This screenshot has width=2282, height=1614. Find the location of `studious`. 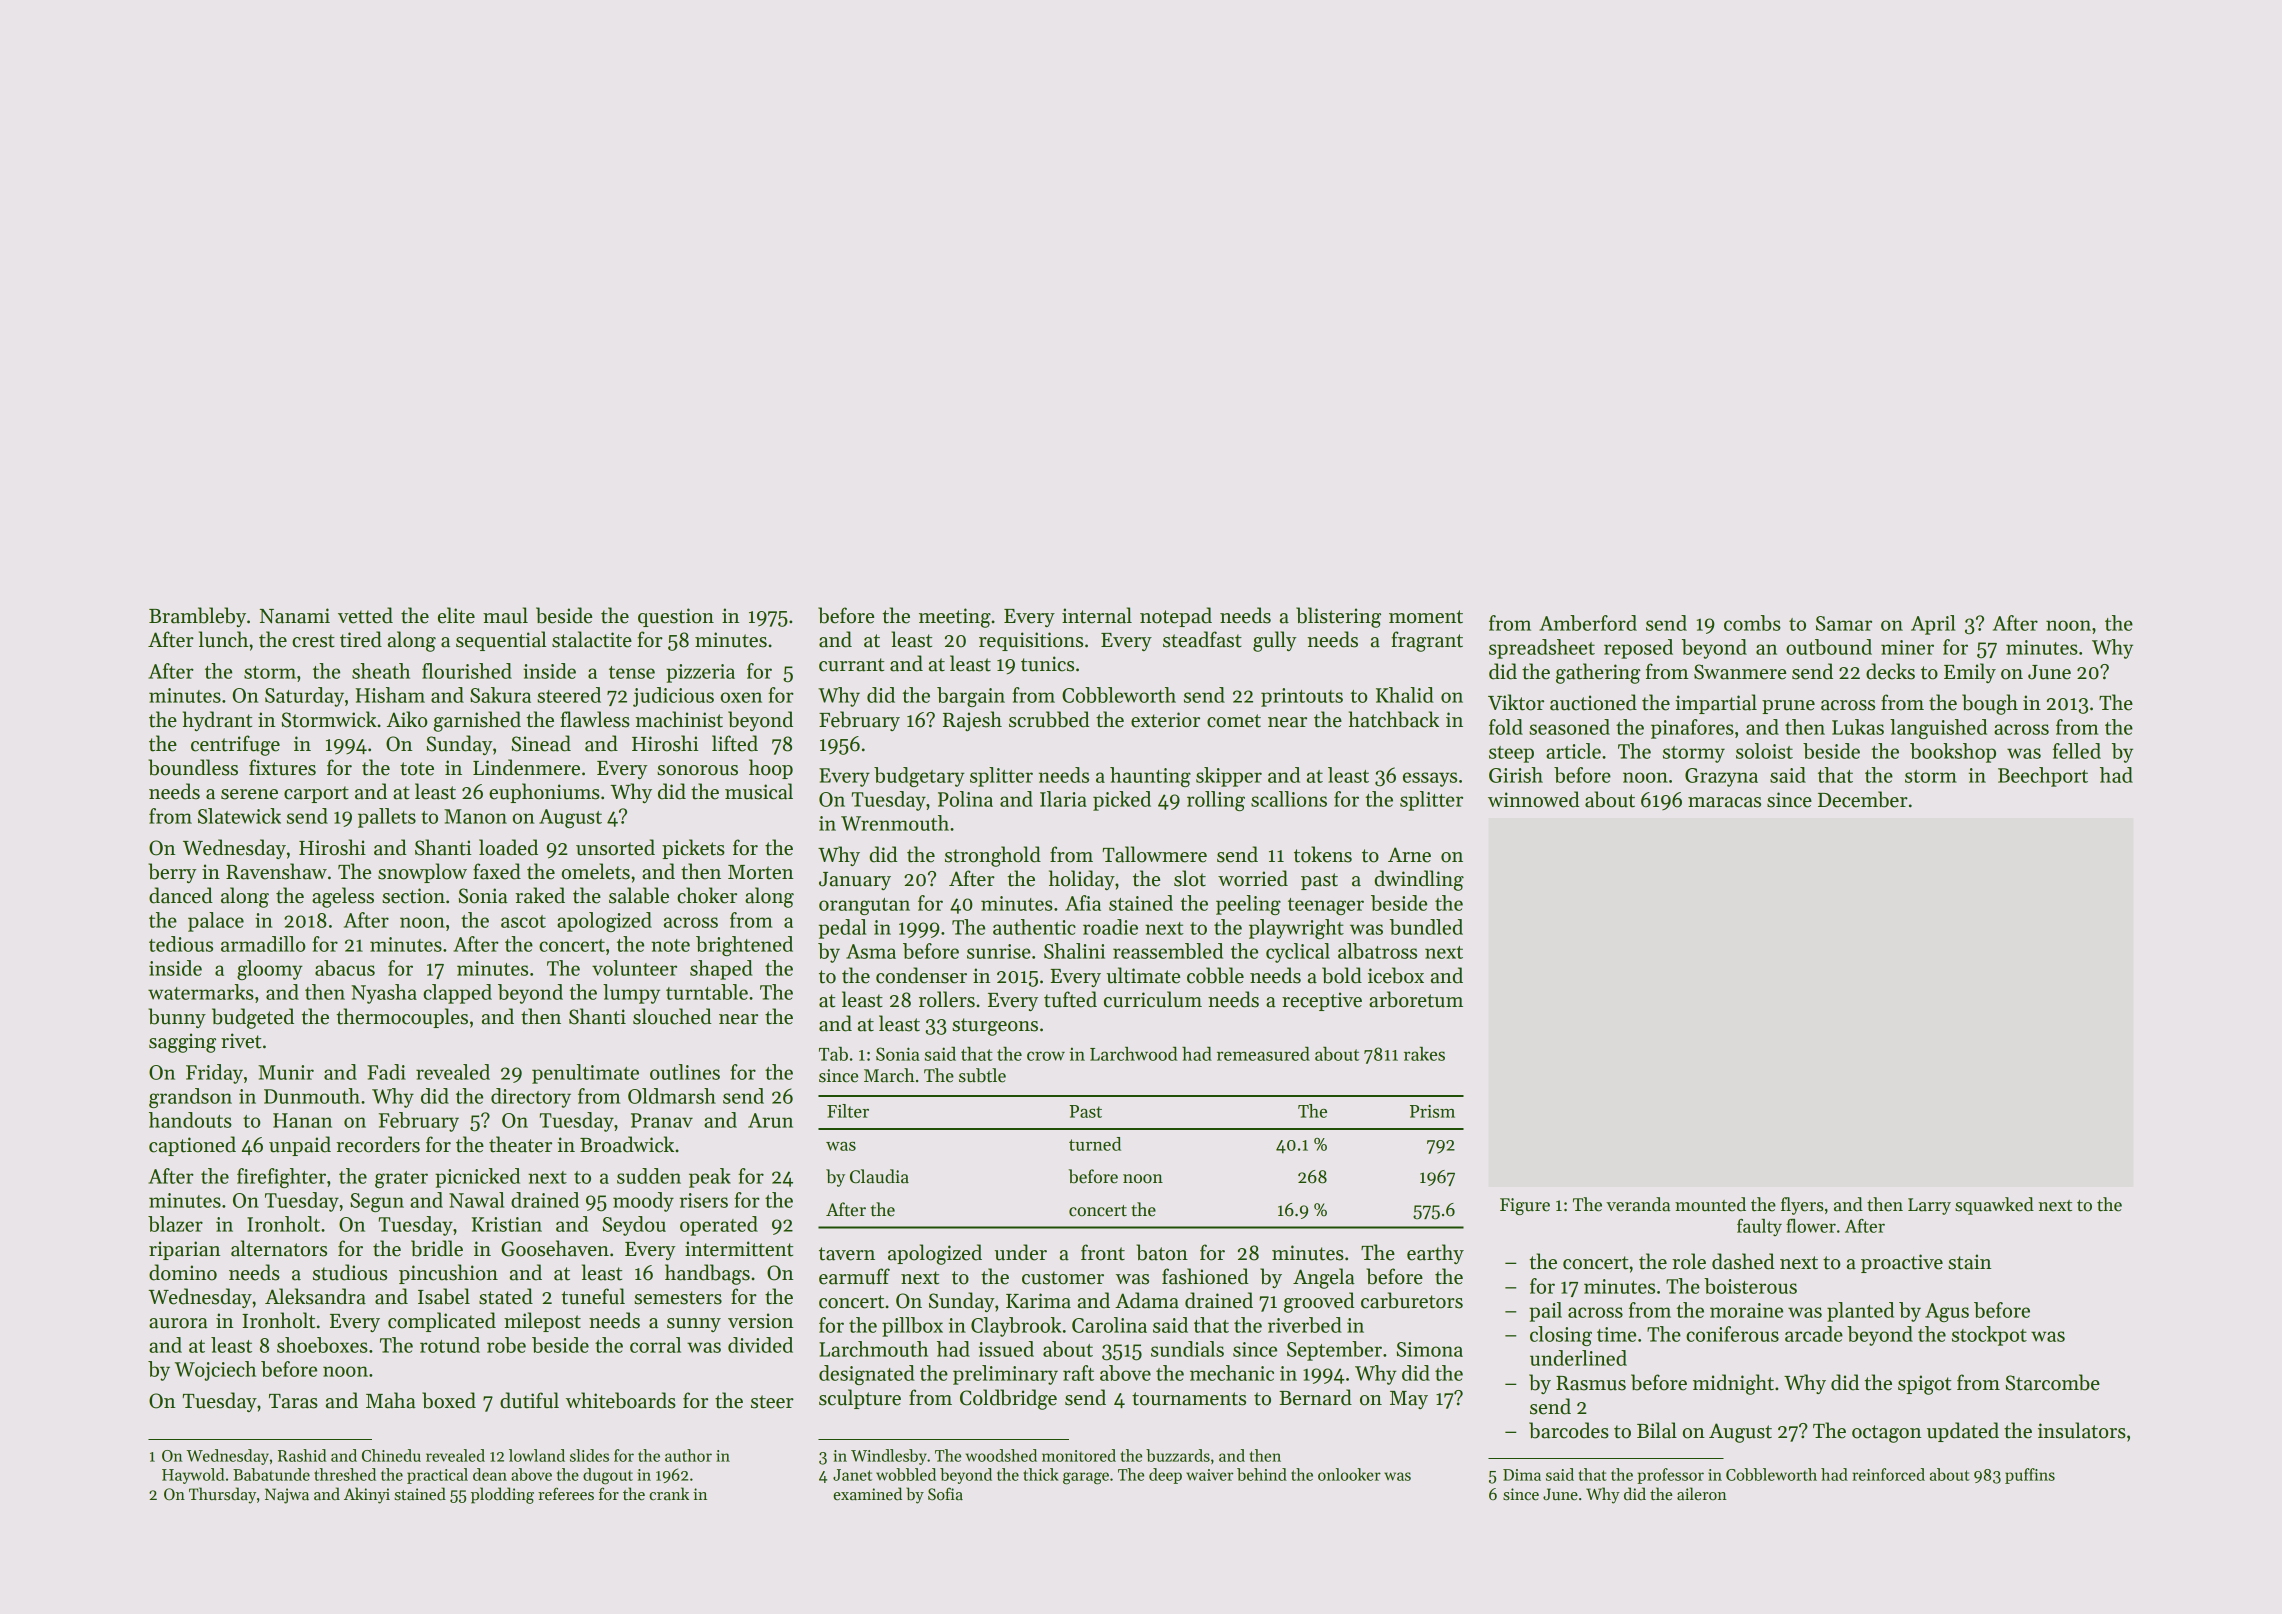

studious is located at coordinates (350, 1272).
